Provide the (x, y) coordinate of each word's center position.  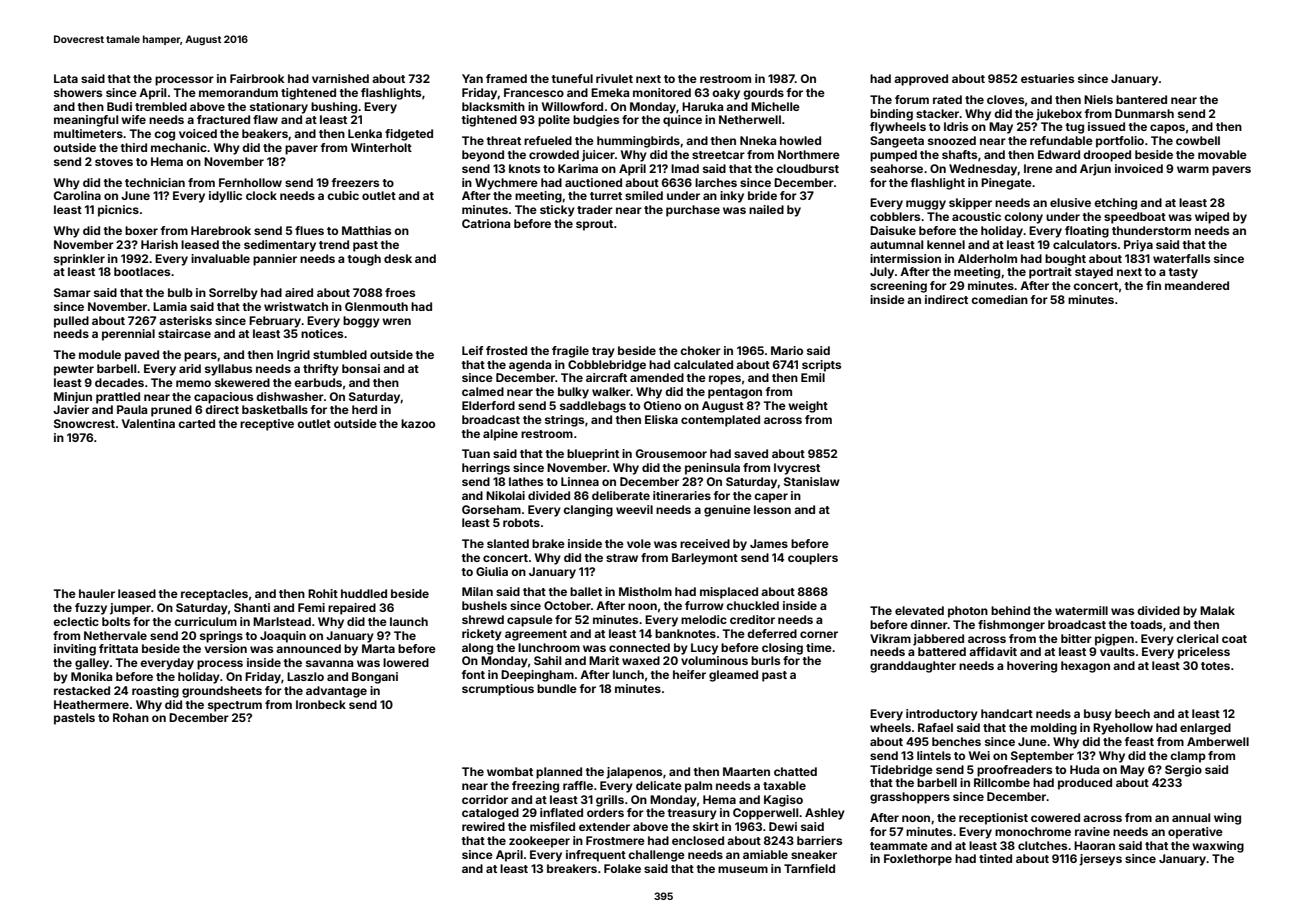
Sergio (1183, 771)
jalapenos (634, 773)
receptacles (214, 595)
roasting (155, 692)
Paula (132, 409)
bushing (334, 108)
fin (1153, 285)
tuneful (572, 78)
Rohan (131, 717)
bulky (573, 393)
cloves (1005, 99)
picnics (118, 211)
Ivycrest (797, 469)
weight (808, 407)
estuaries (1047, 78)
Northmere (809, 154)
